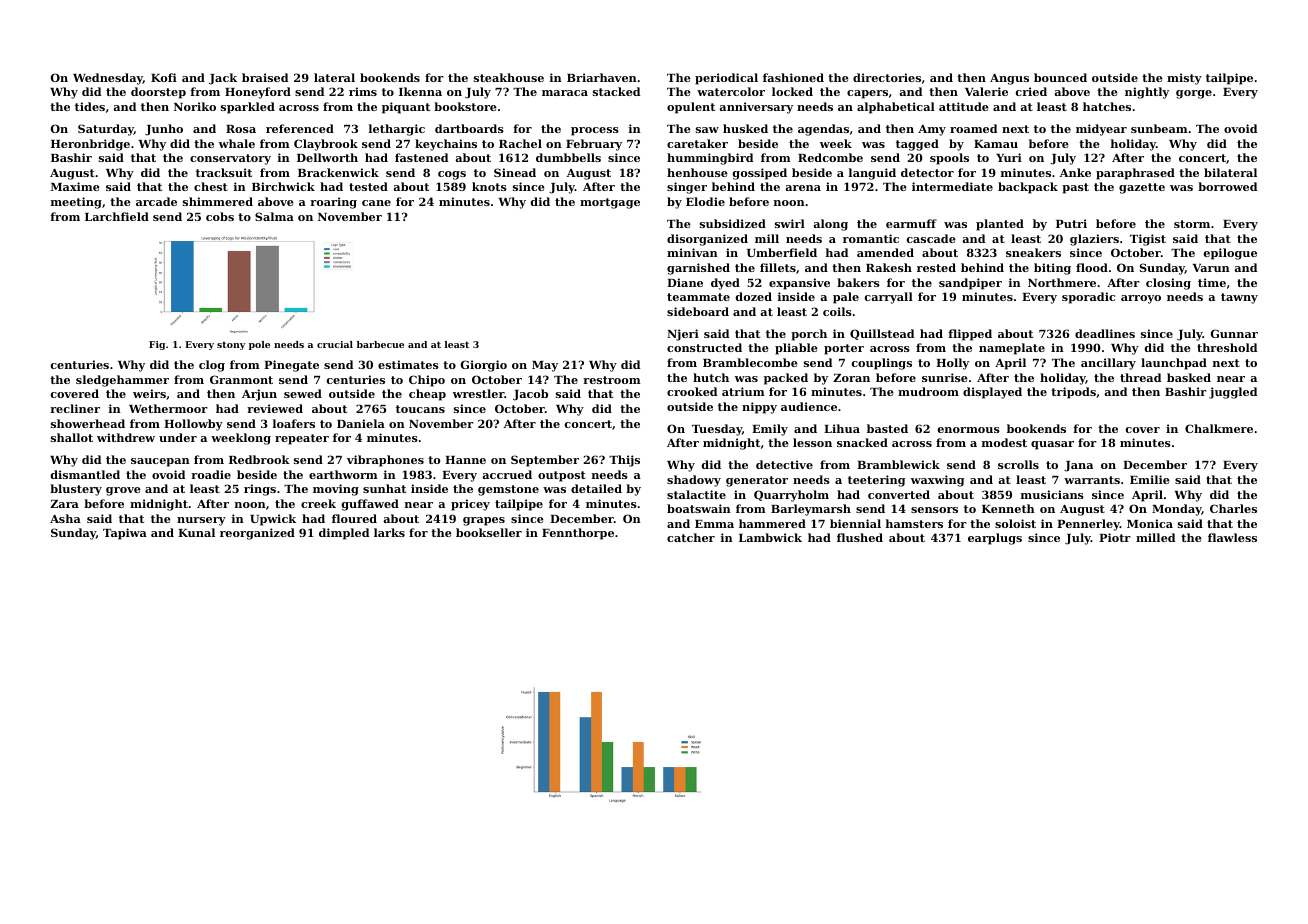 The width and height of the document is (1308, 924). I want to click on bookseller, so click(489, 532).
